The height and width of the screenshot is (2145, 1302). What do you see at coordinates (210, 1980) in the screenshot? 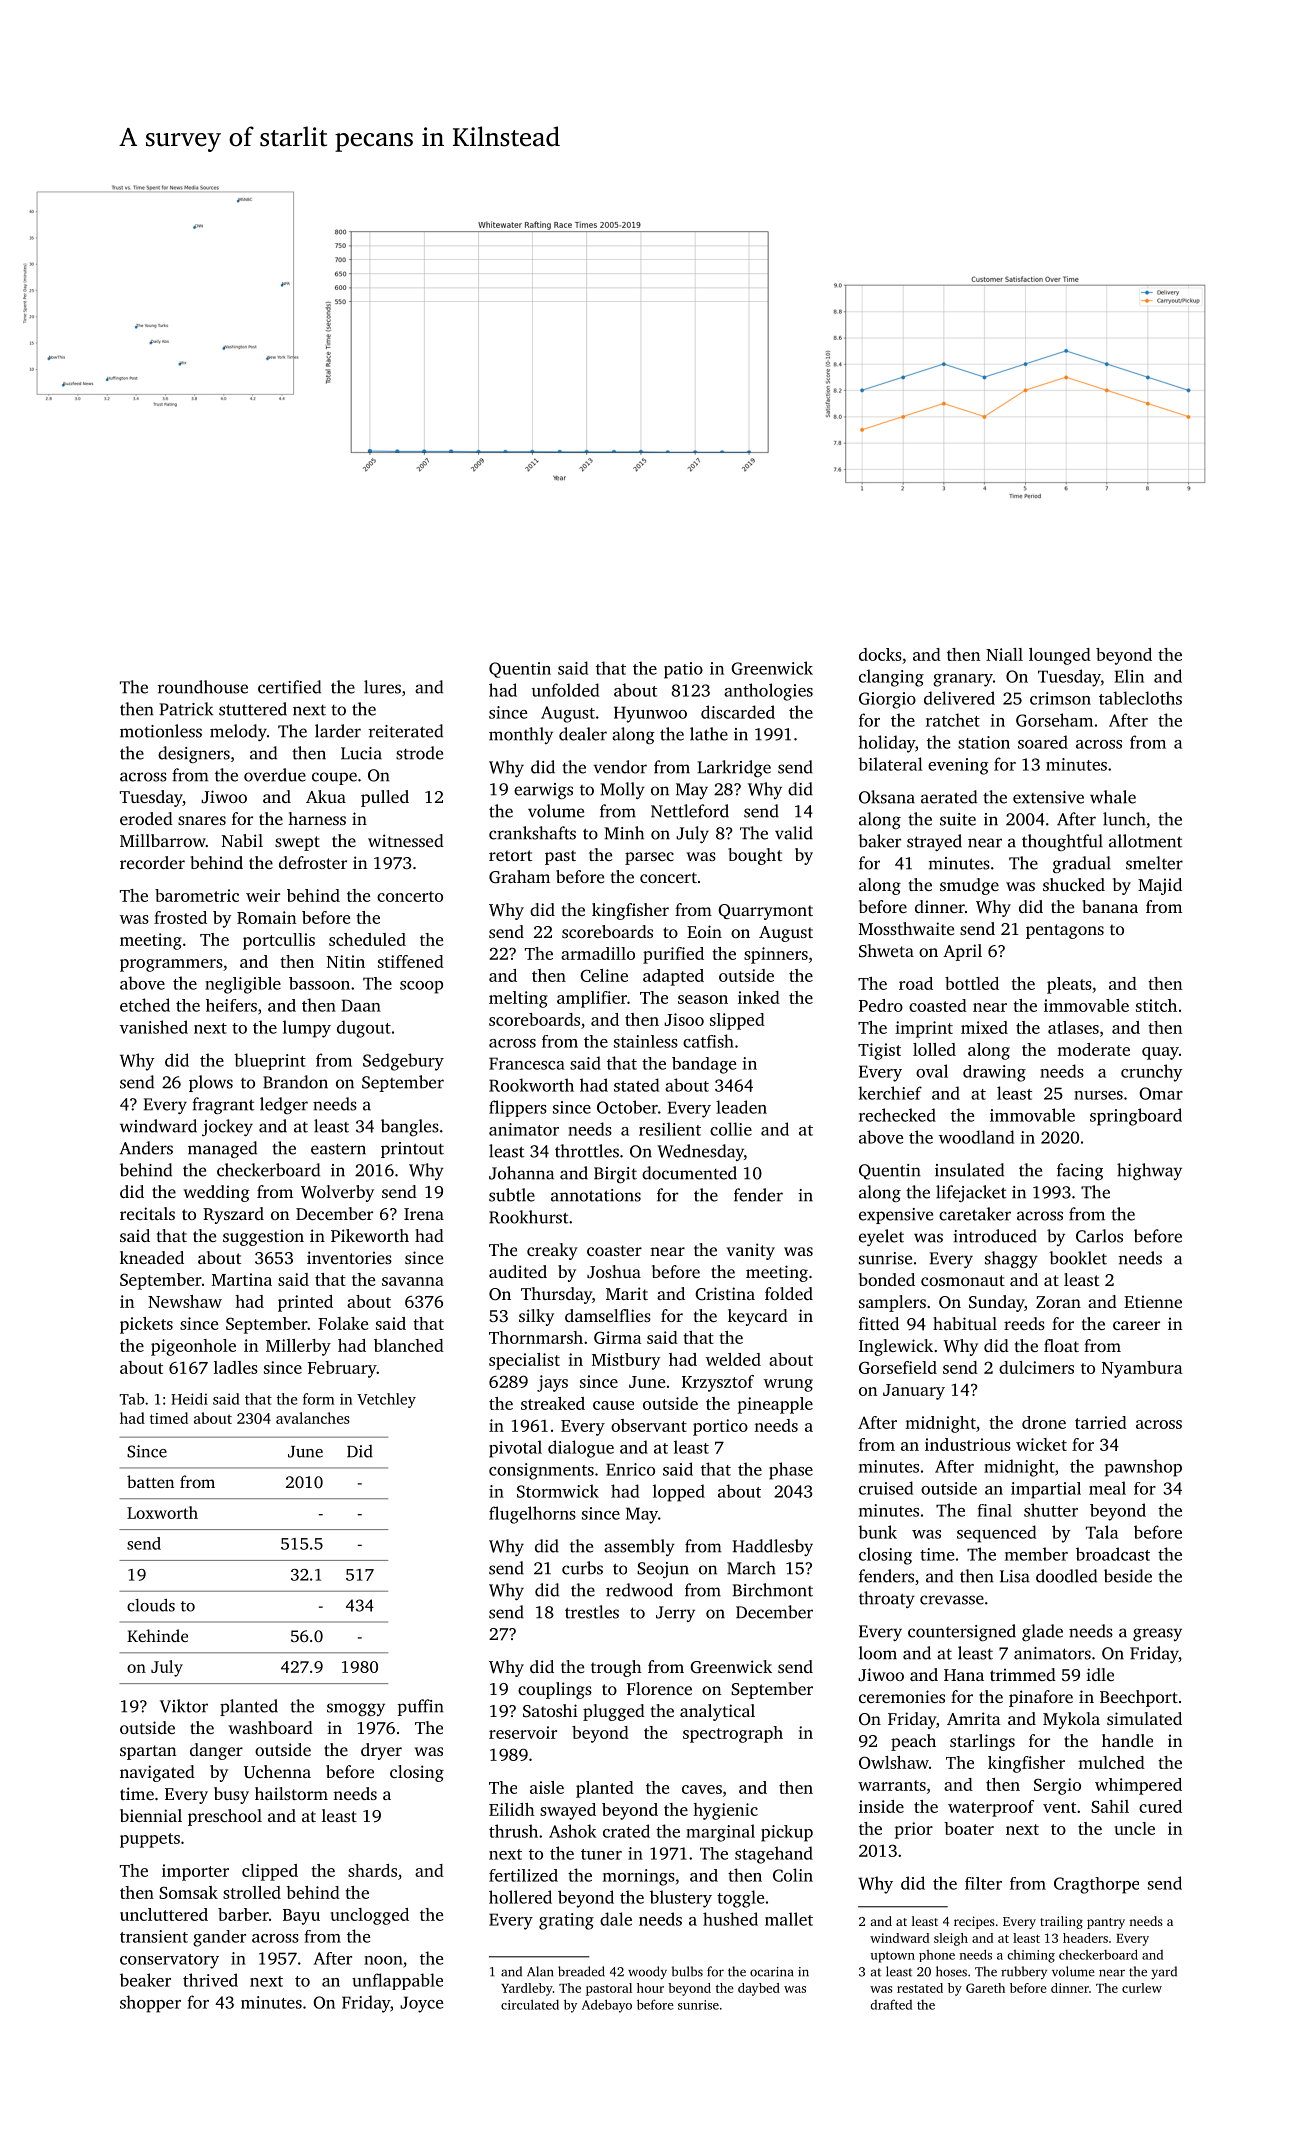
I see `thrived` at bounding box center [210, 1980].
